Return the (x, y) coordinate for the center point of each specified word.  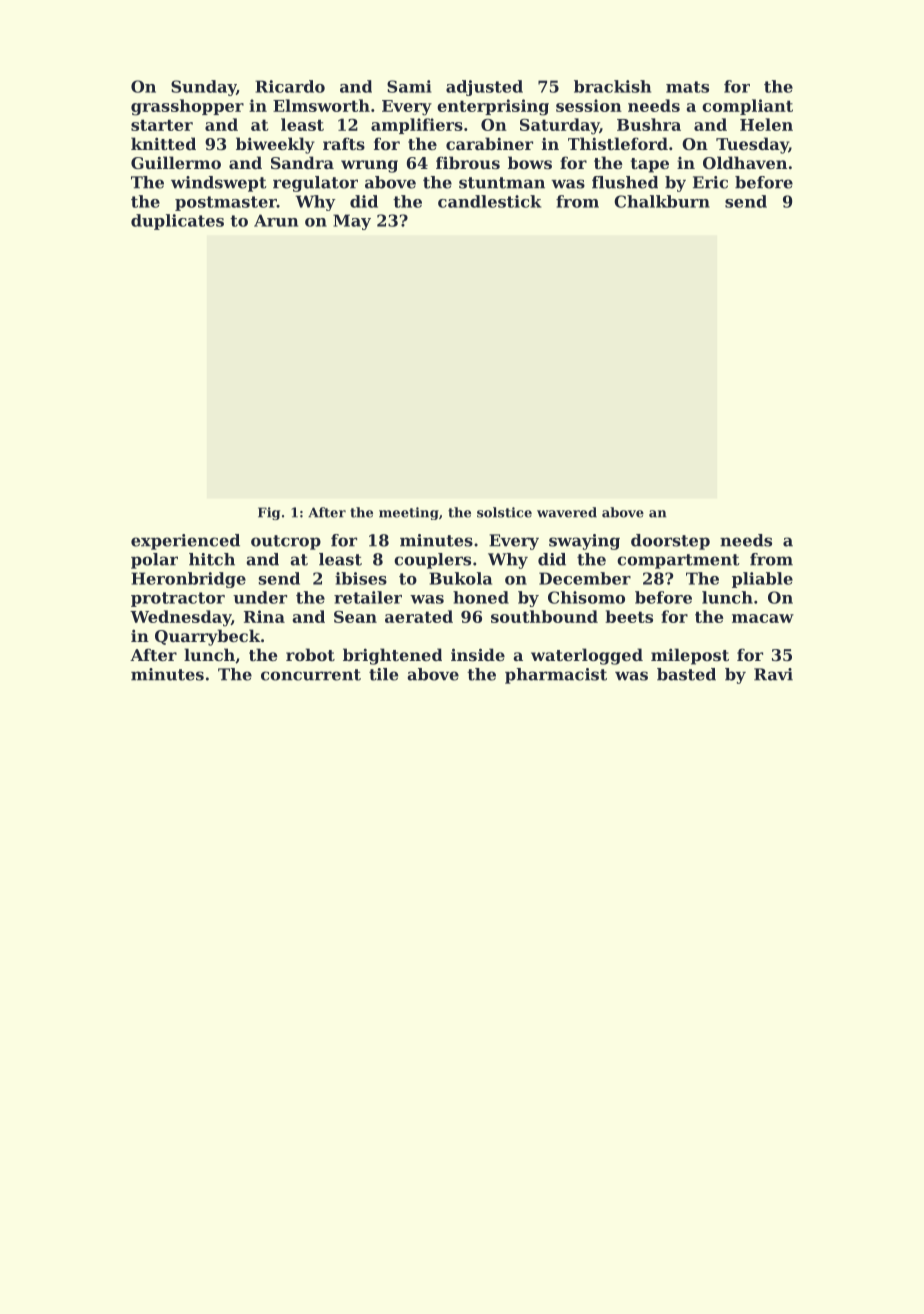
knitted (163, 143)
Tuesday (752, 145)
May (352, 222)
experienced (185, 542)
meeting (409, 513)
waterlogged (587, 656)
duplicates (177, 222)
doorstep (670, 542)
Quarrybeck (207, 637)
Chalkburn (662, 201)
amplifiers (417, 126)
